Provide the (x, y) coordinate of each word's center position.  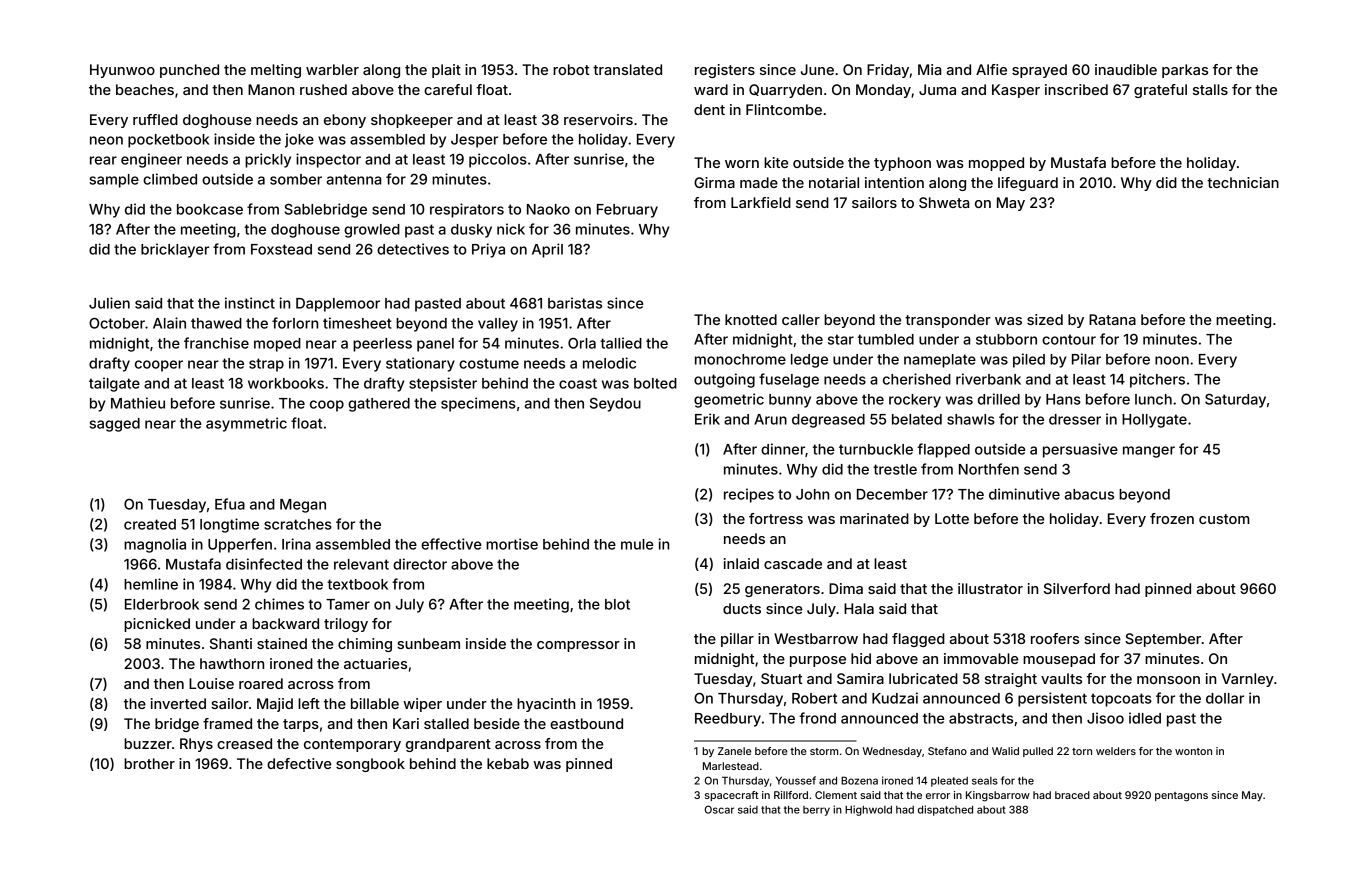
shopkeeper (412, 121)
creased (244, 743)
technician (1243, 182)
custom (1224, 519)
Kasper (1016, 91)
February (627, 211)
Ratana (1112, 319)
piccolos (498, 160)
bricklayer (175, 250)
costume (489, 363)
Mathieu (138, 403)
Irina (296, 544)
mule (637, 544)
